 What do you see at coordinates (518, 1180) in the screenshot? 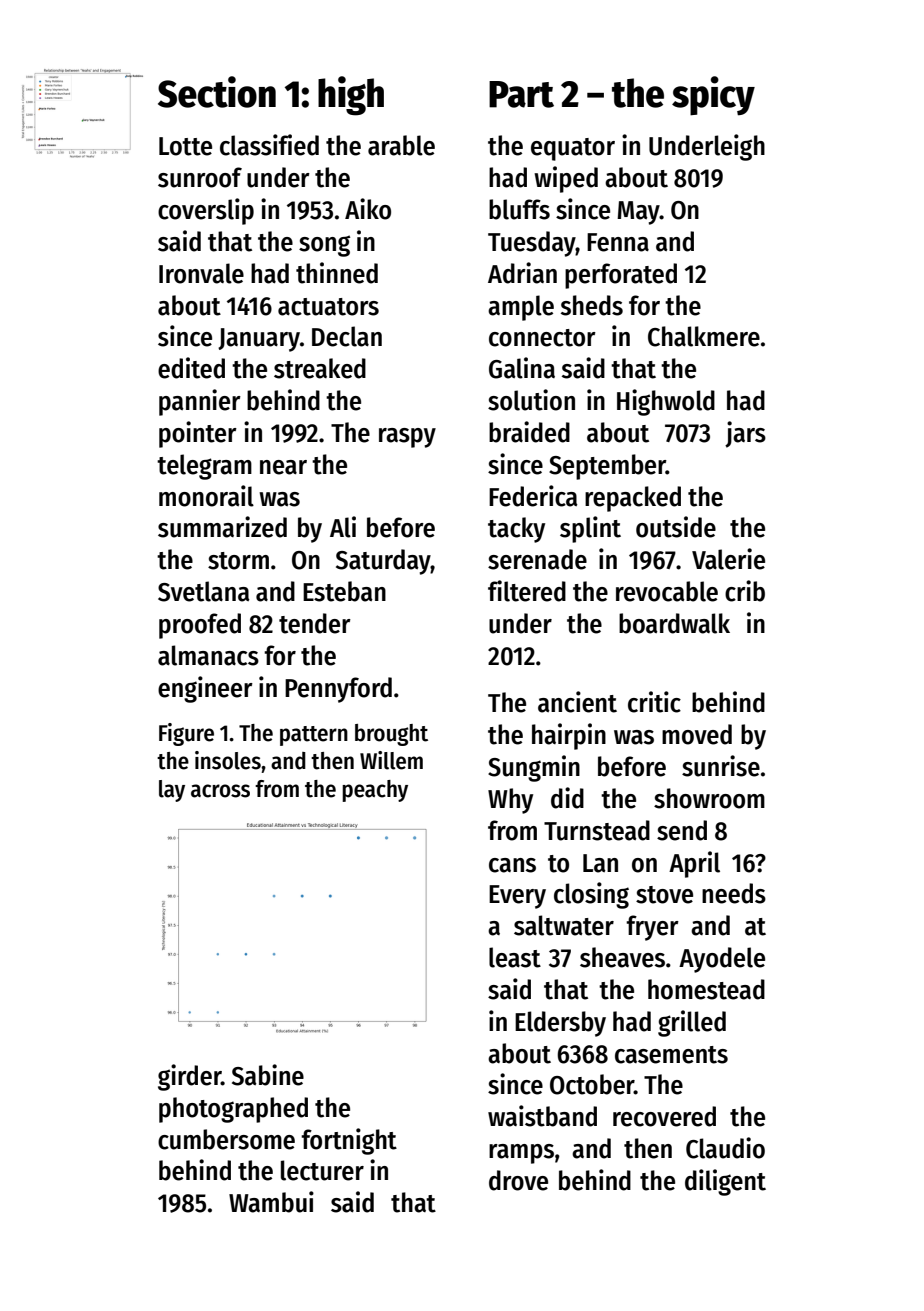
I see `drove` at bounding box center [518, 1180].
